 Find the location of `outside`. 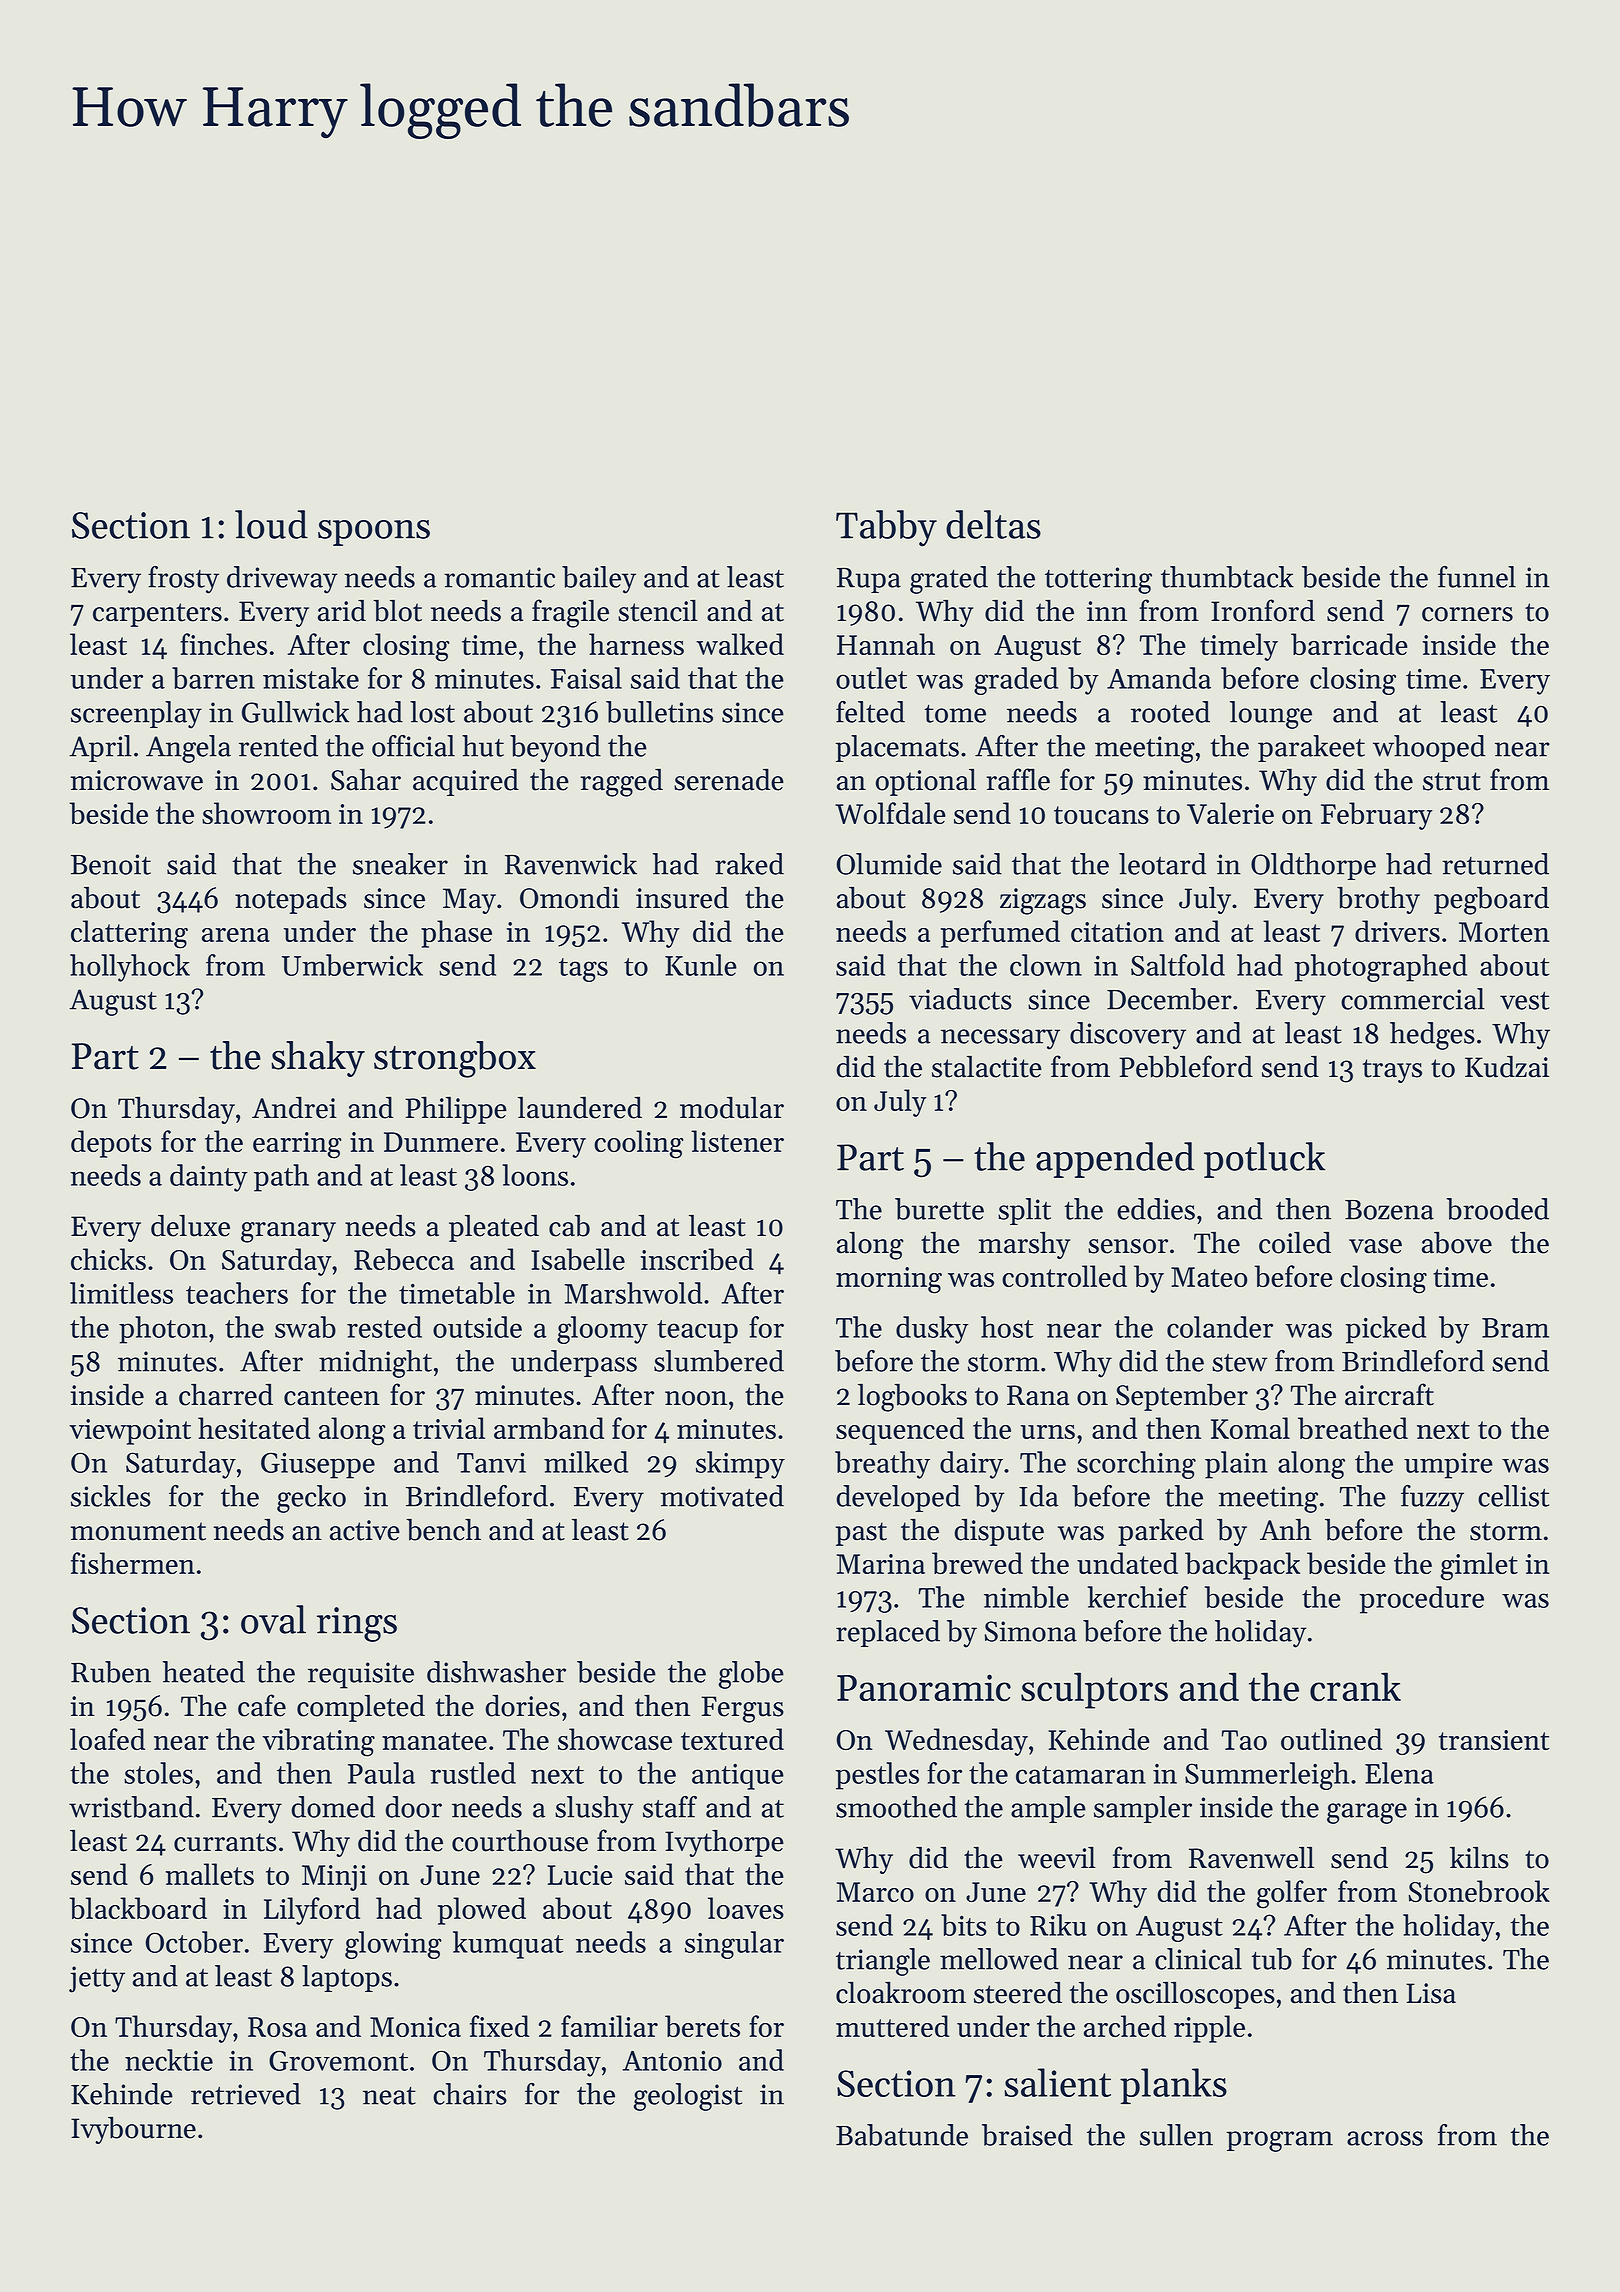

outside is located at coordinates (477, 1327).
